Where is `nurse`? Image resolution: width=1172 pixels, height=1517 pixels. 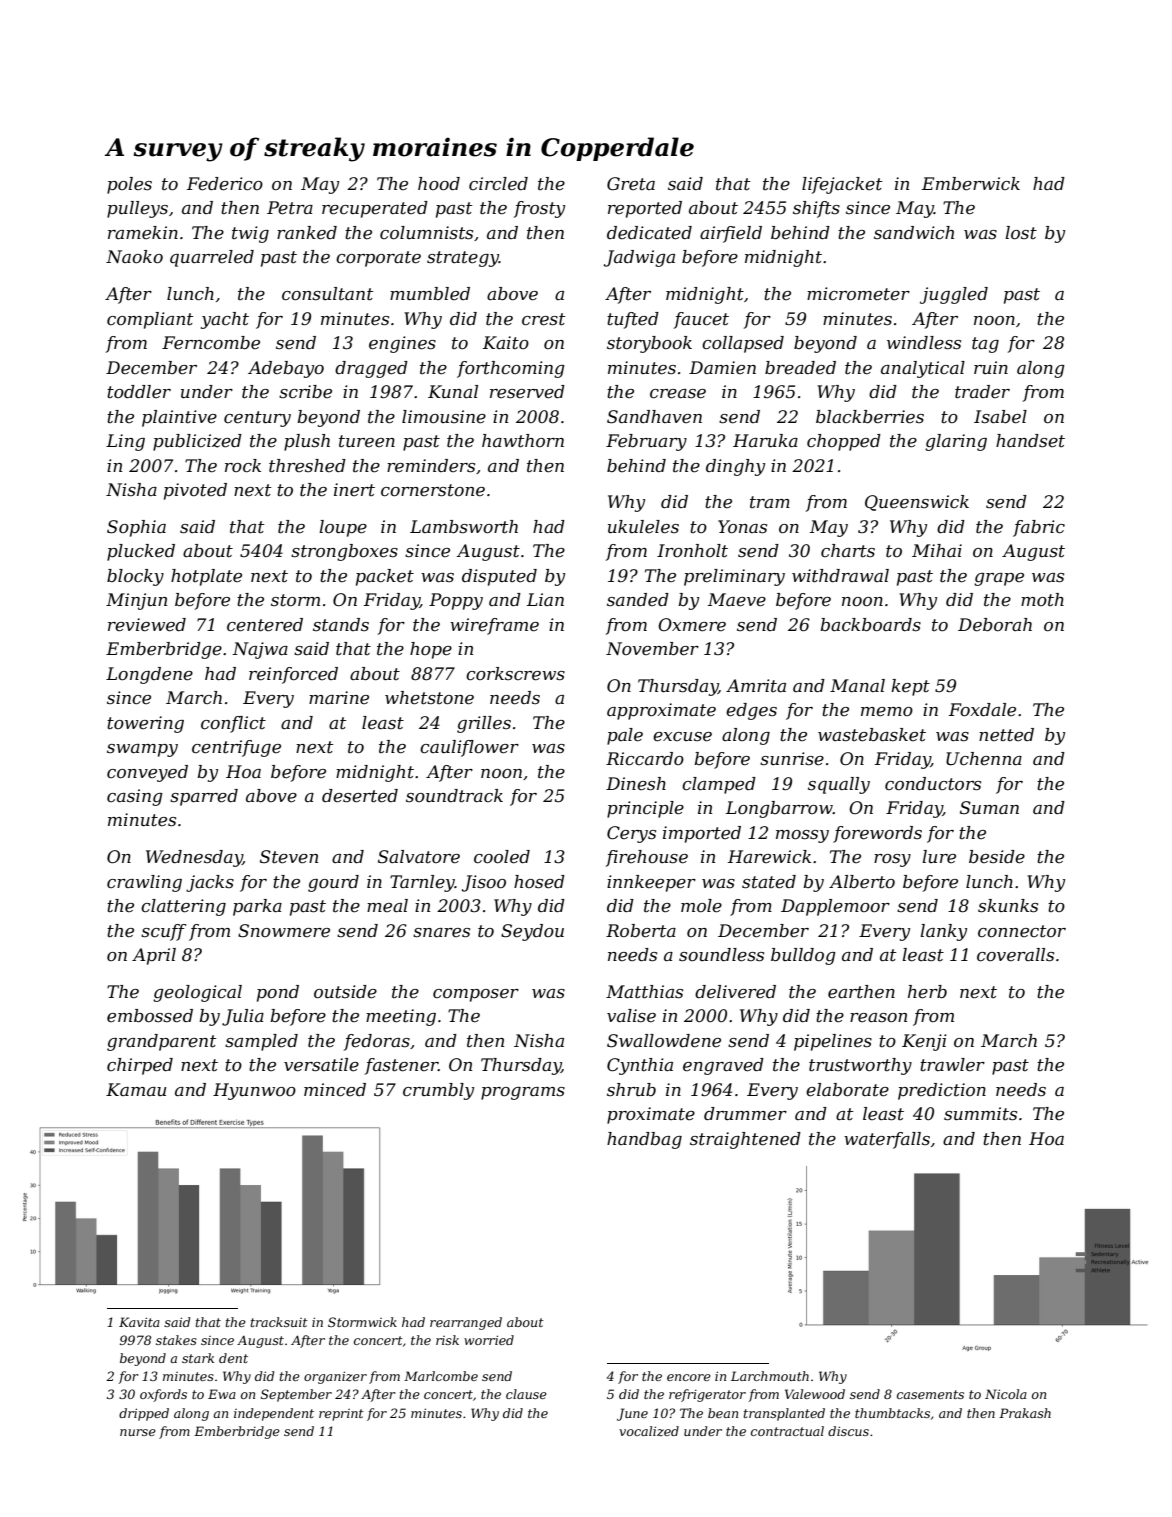
nurse is located at coordinates (138, 1432).
